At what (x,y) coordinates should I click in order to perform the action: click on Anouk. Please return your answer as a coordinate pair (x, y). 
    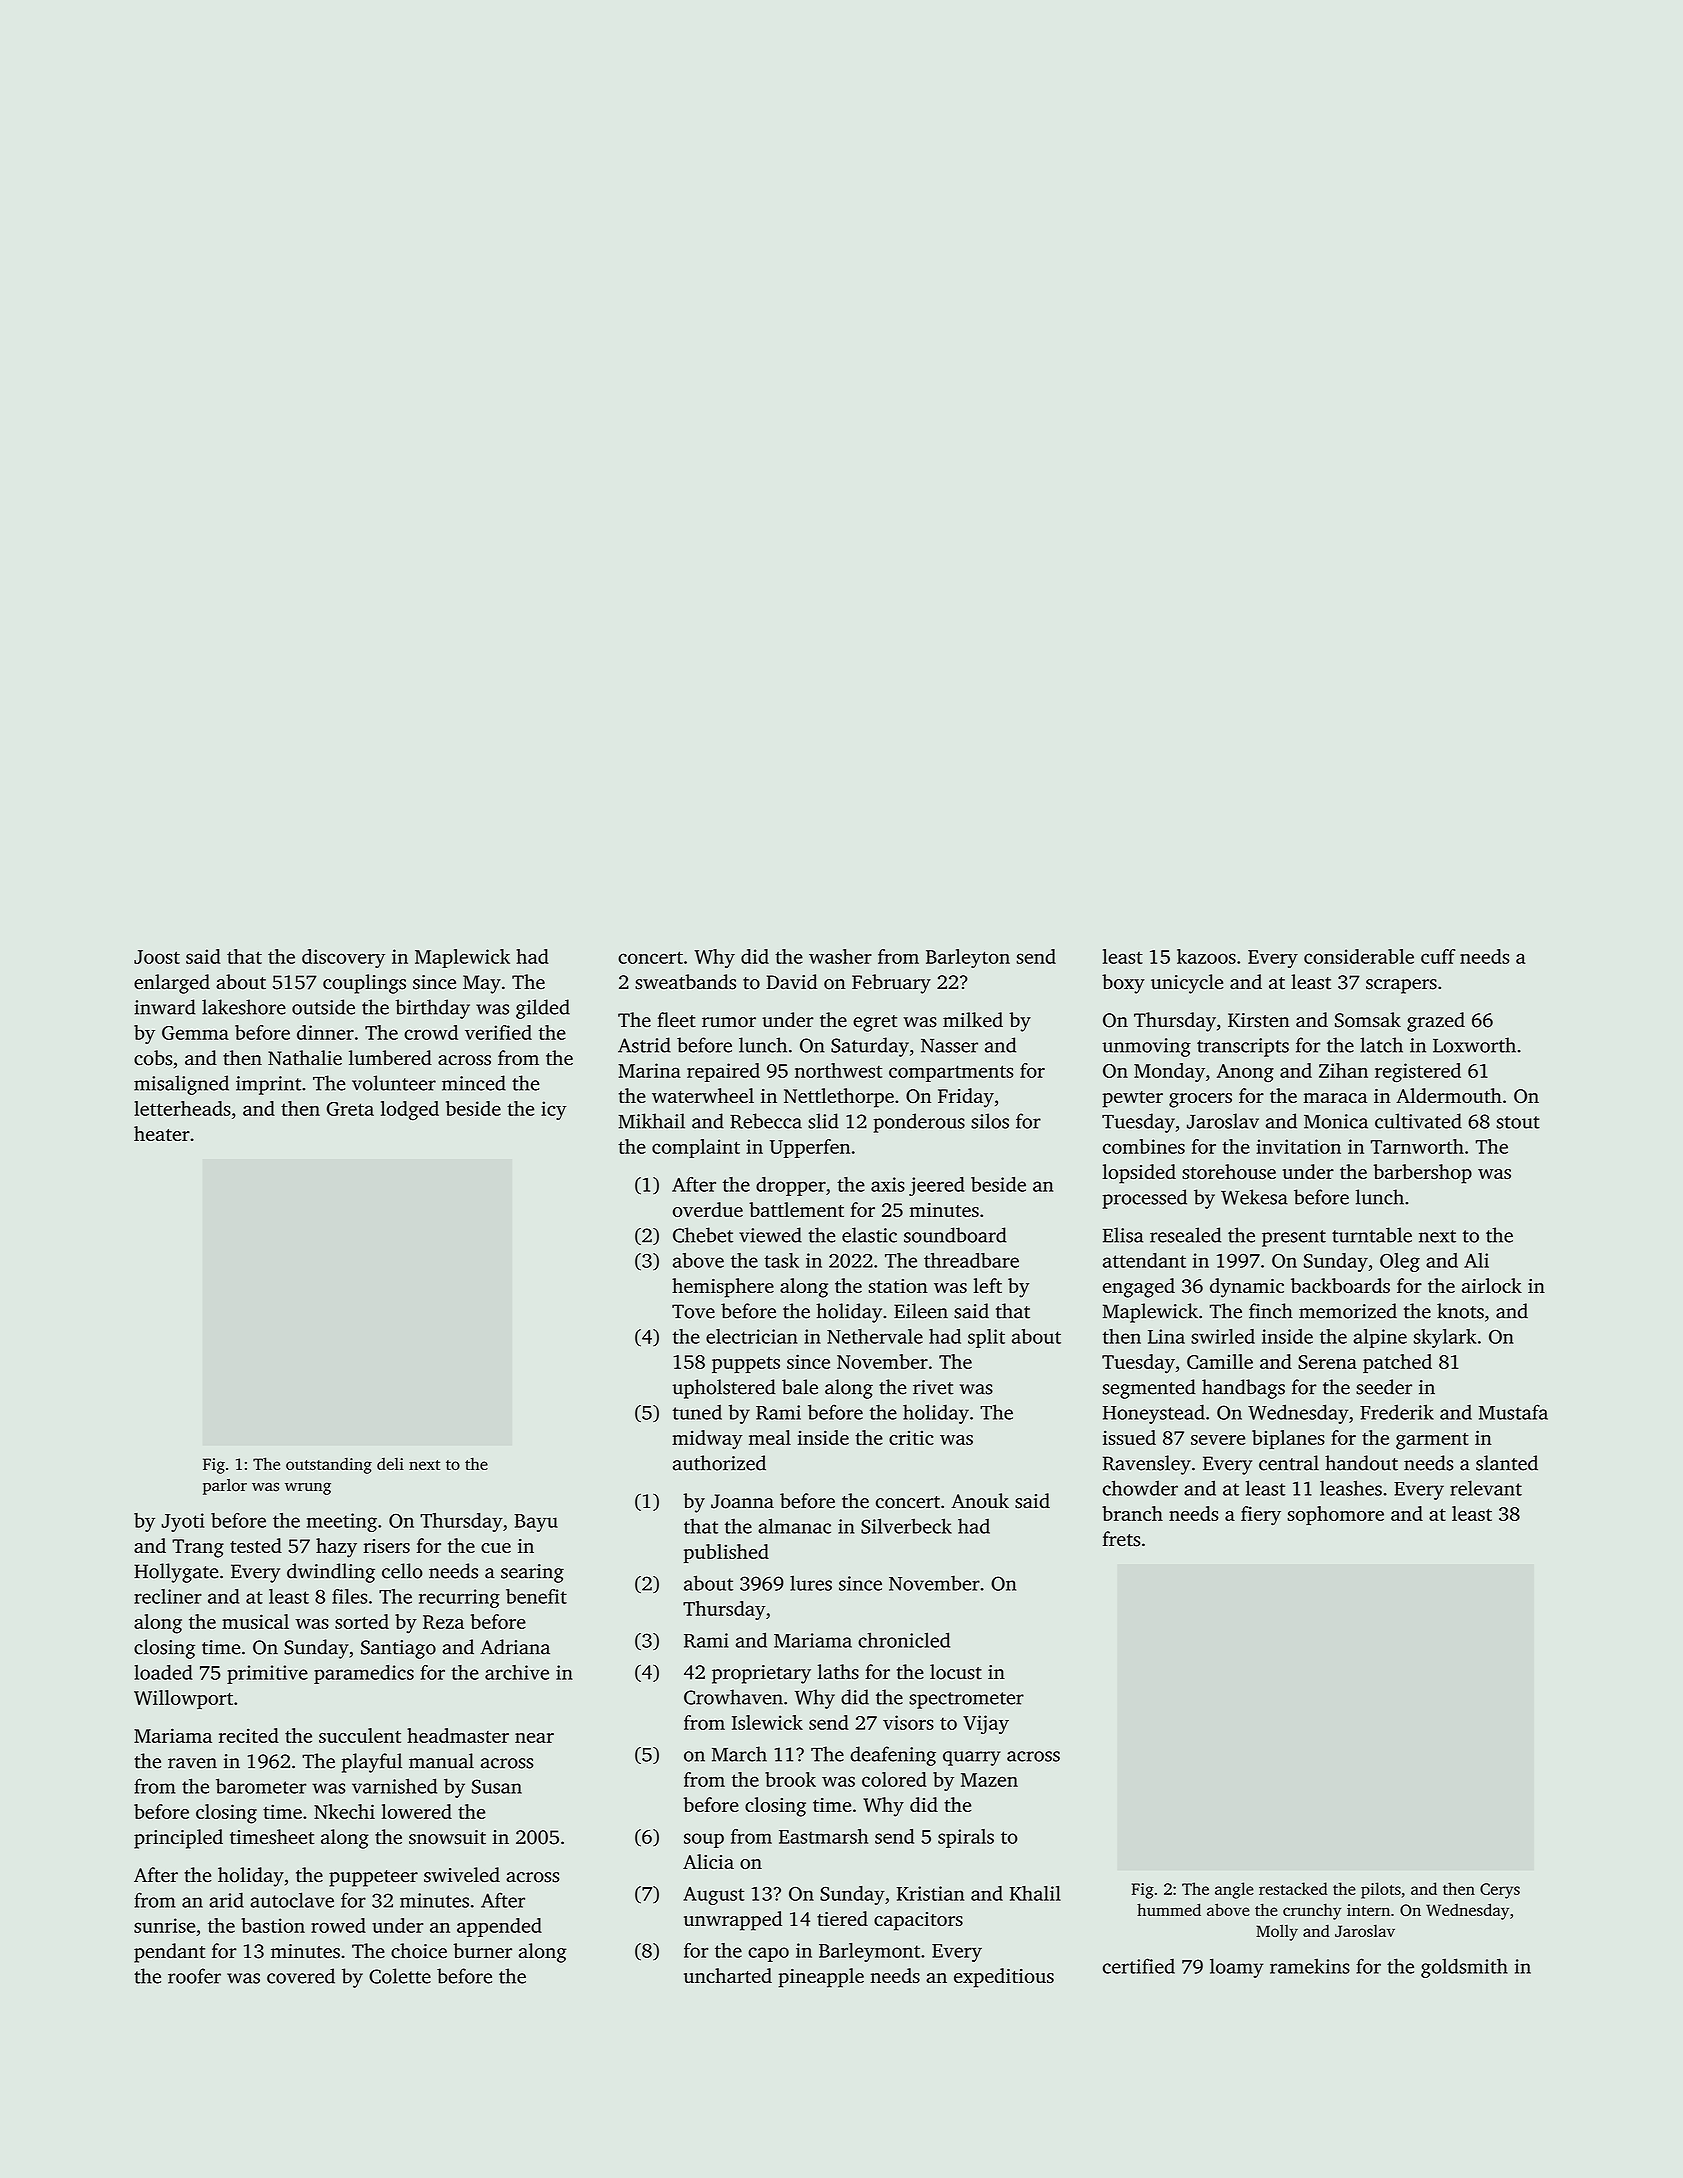
    Looking at the image, I should click on (980, 1501).
